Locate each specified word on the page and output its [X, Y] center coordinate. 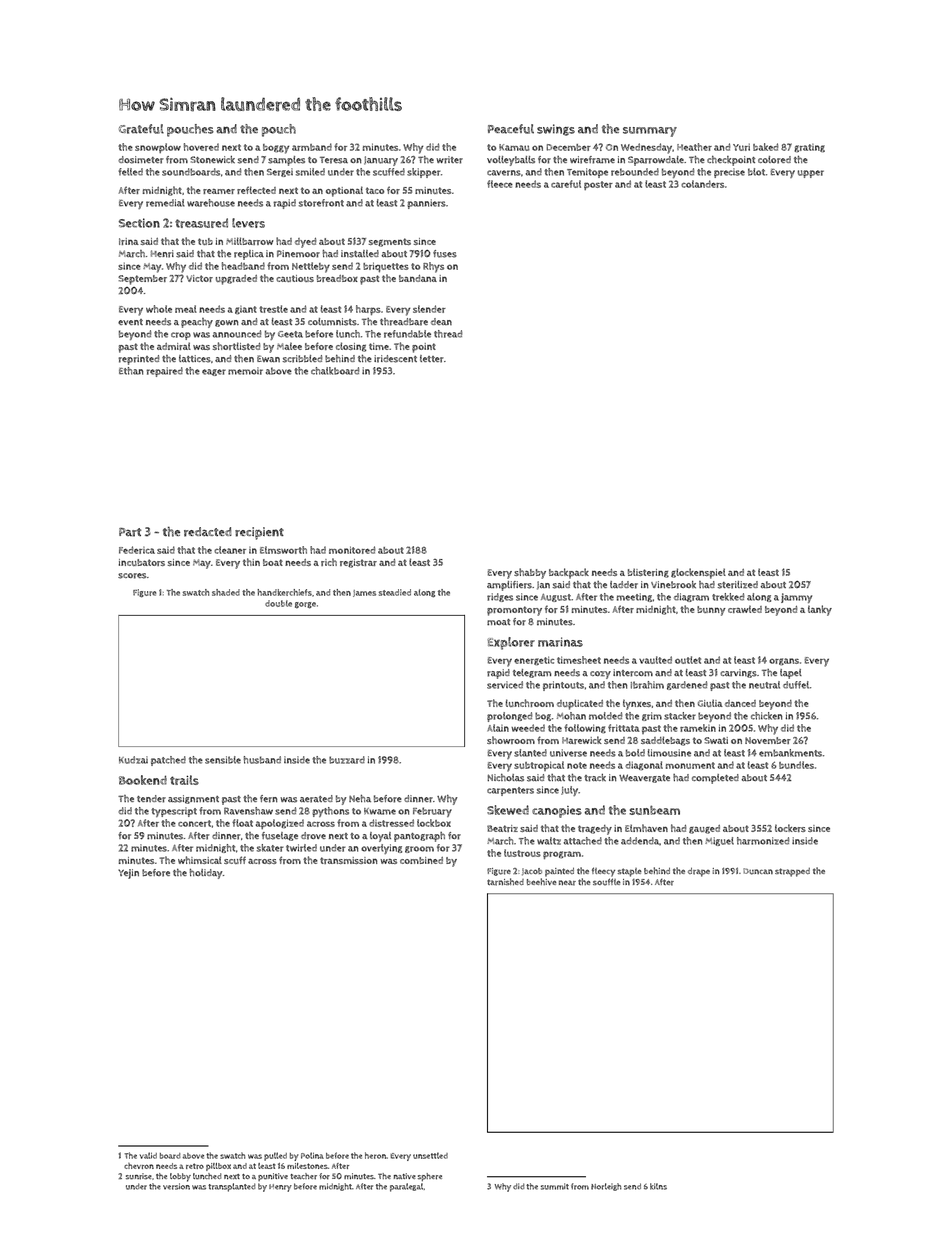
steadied [395, 592]
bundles [796, 765]
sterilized [737, 585]
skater [270, 848]
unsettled [430, 1155]
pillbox [218, 1167]
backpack [569, 573]
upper [811, 174]
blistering [648, 573]
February [432, 812]
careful [566, 184]
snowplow [158, 148]
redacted [208, 532]
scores [132, 576]
